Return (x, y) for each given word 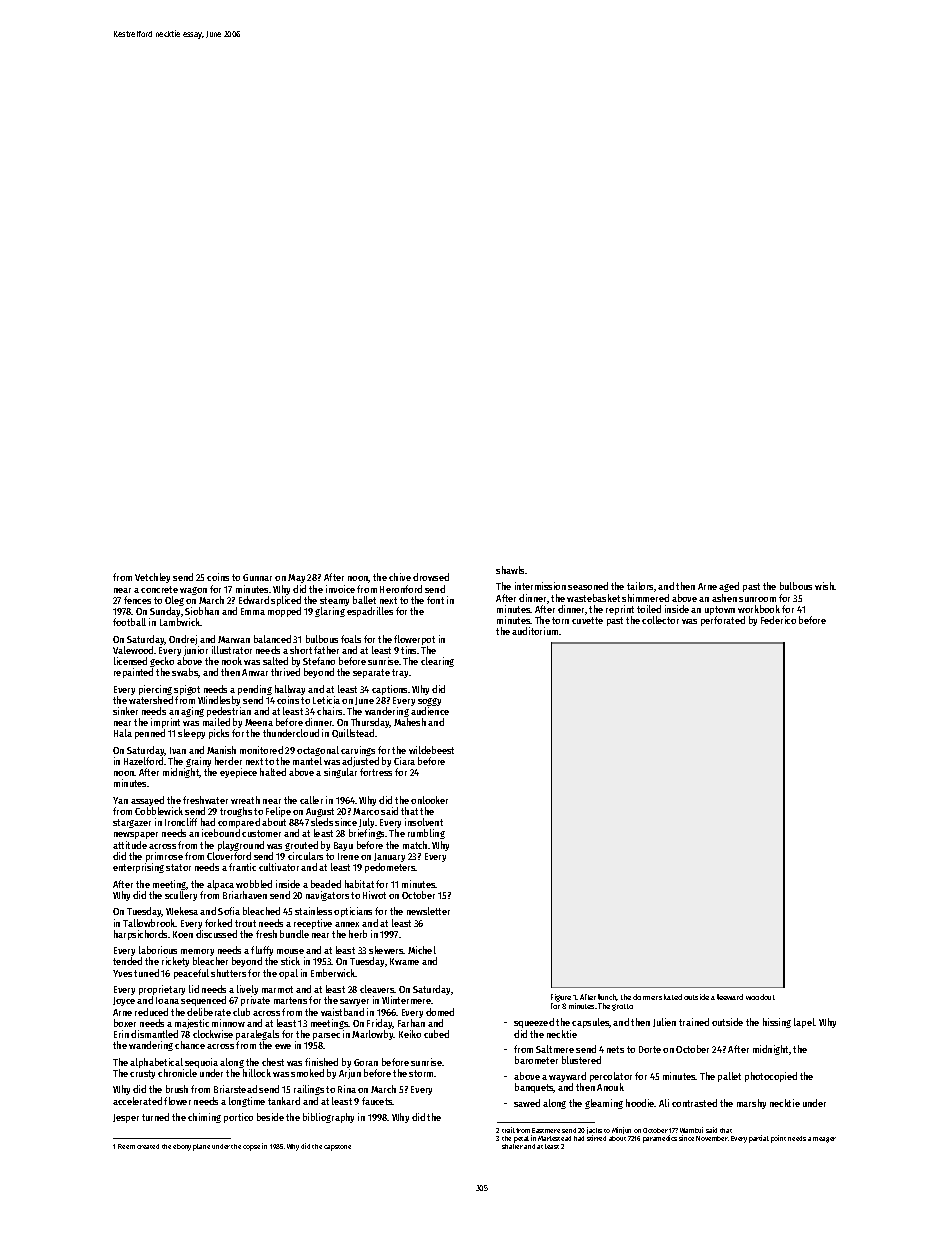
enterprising (138, 868)
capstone (337, 1148)
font (435, 600)
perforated (723, 621)
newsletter (428, 911)
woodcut (760, 997)
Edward (254, 600)
